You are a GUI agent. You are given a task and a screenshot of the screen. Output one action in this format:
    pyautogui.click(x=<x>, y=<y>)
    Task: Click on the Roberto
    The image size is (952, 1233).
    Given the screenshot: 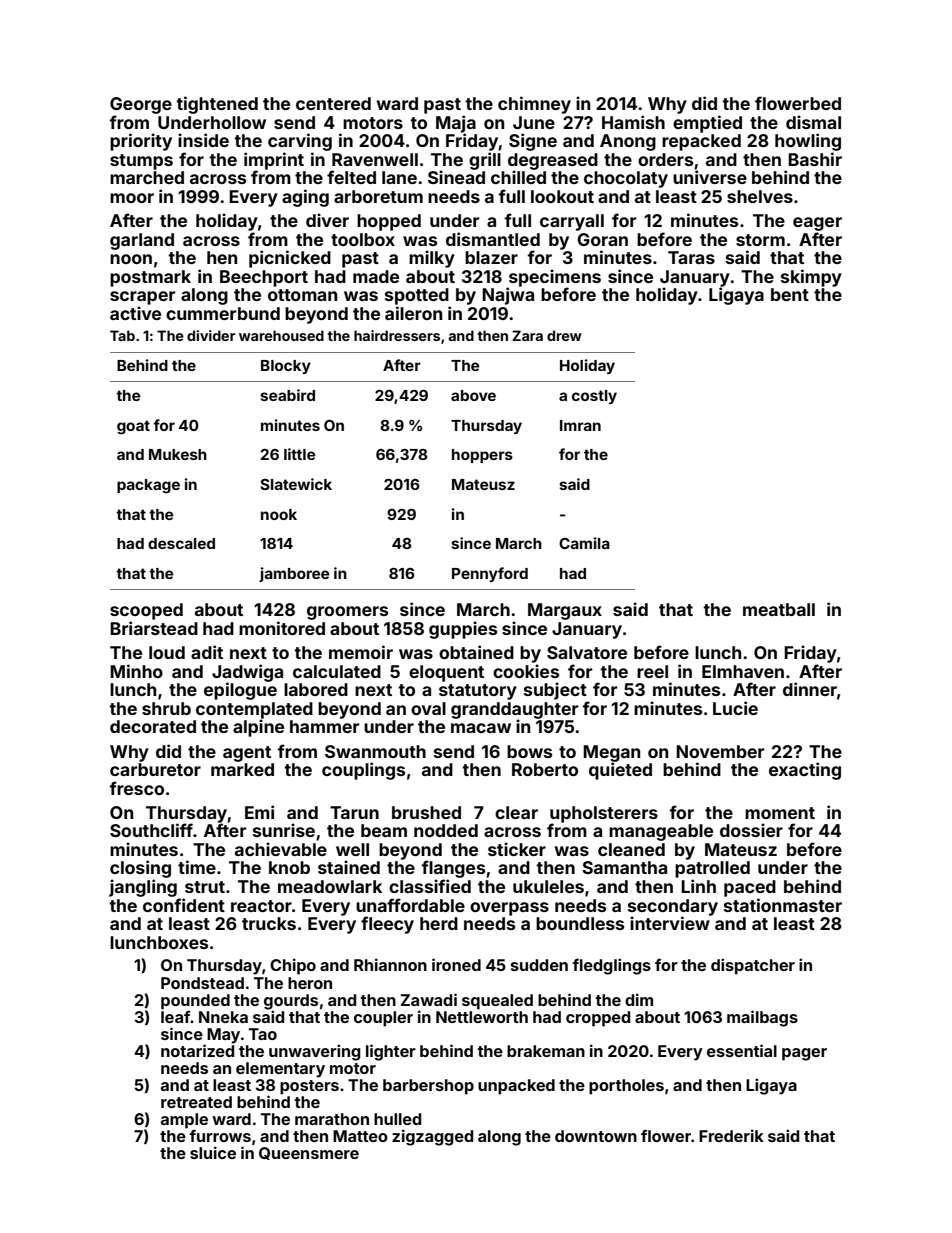 What is the action you would take?
    pyautogui.click(x=545, y=769)
